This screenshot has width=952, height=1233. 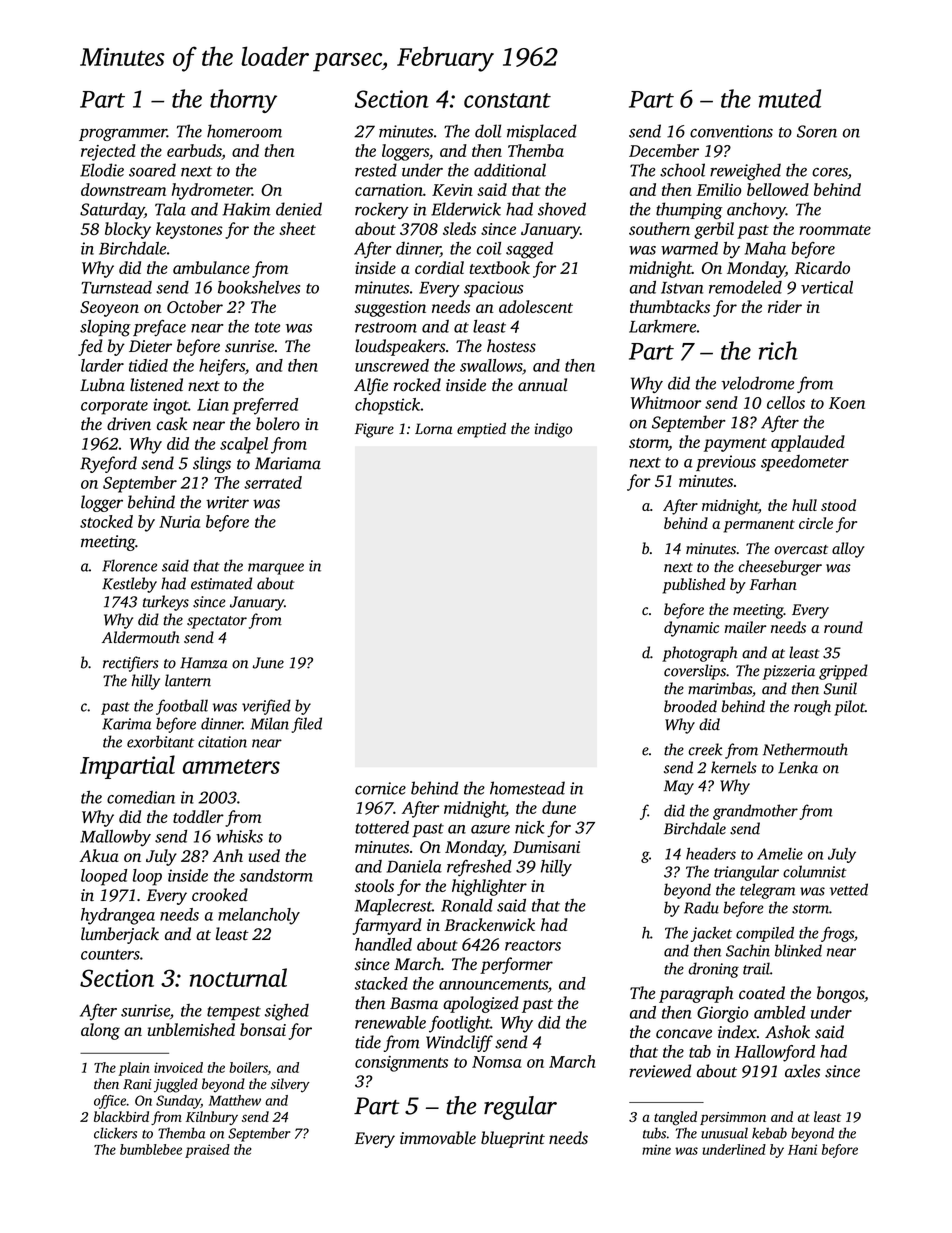 I want to click on Hakim, so click(x=246, y=209).
